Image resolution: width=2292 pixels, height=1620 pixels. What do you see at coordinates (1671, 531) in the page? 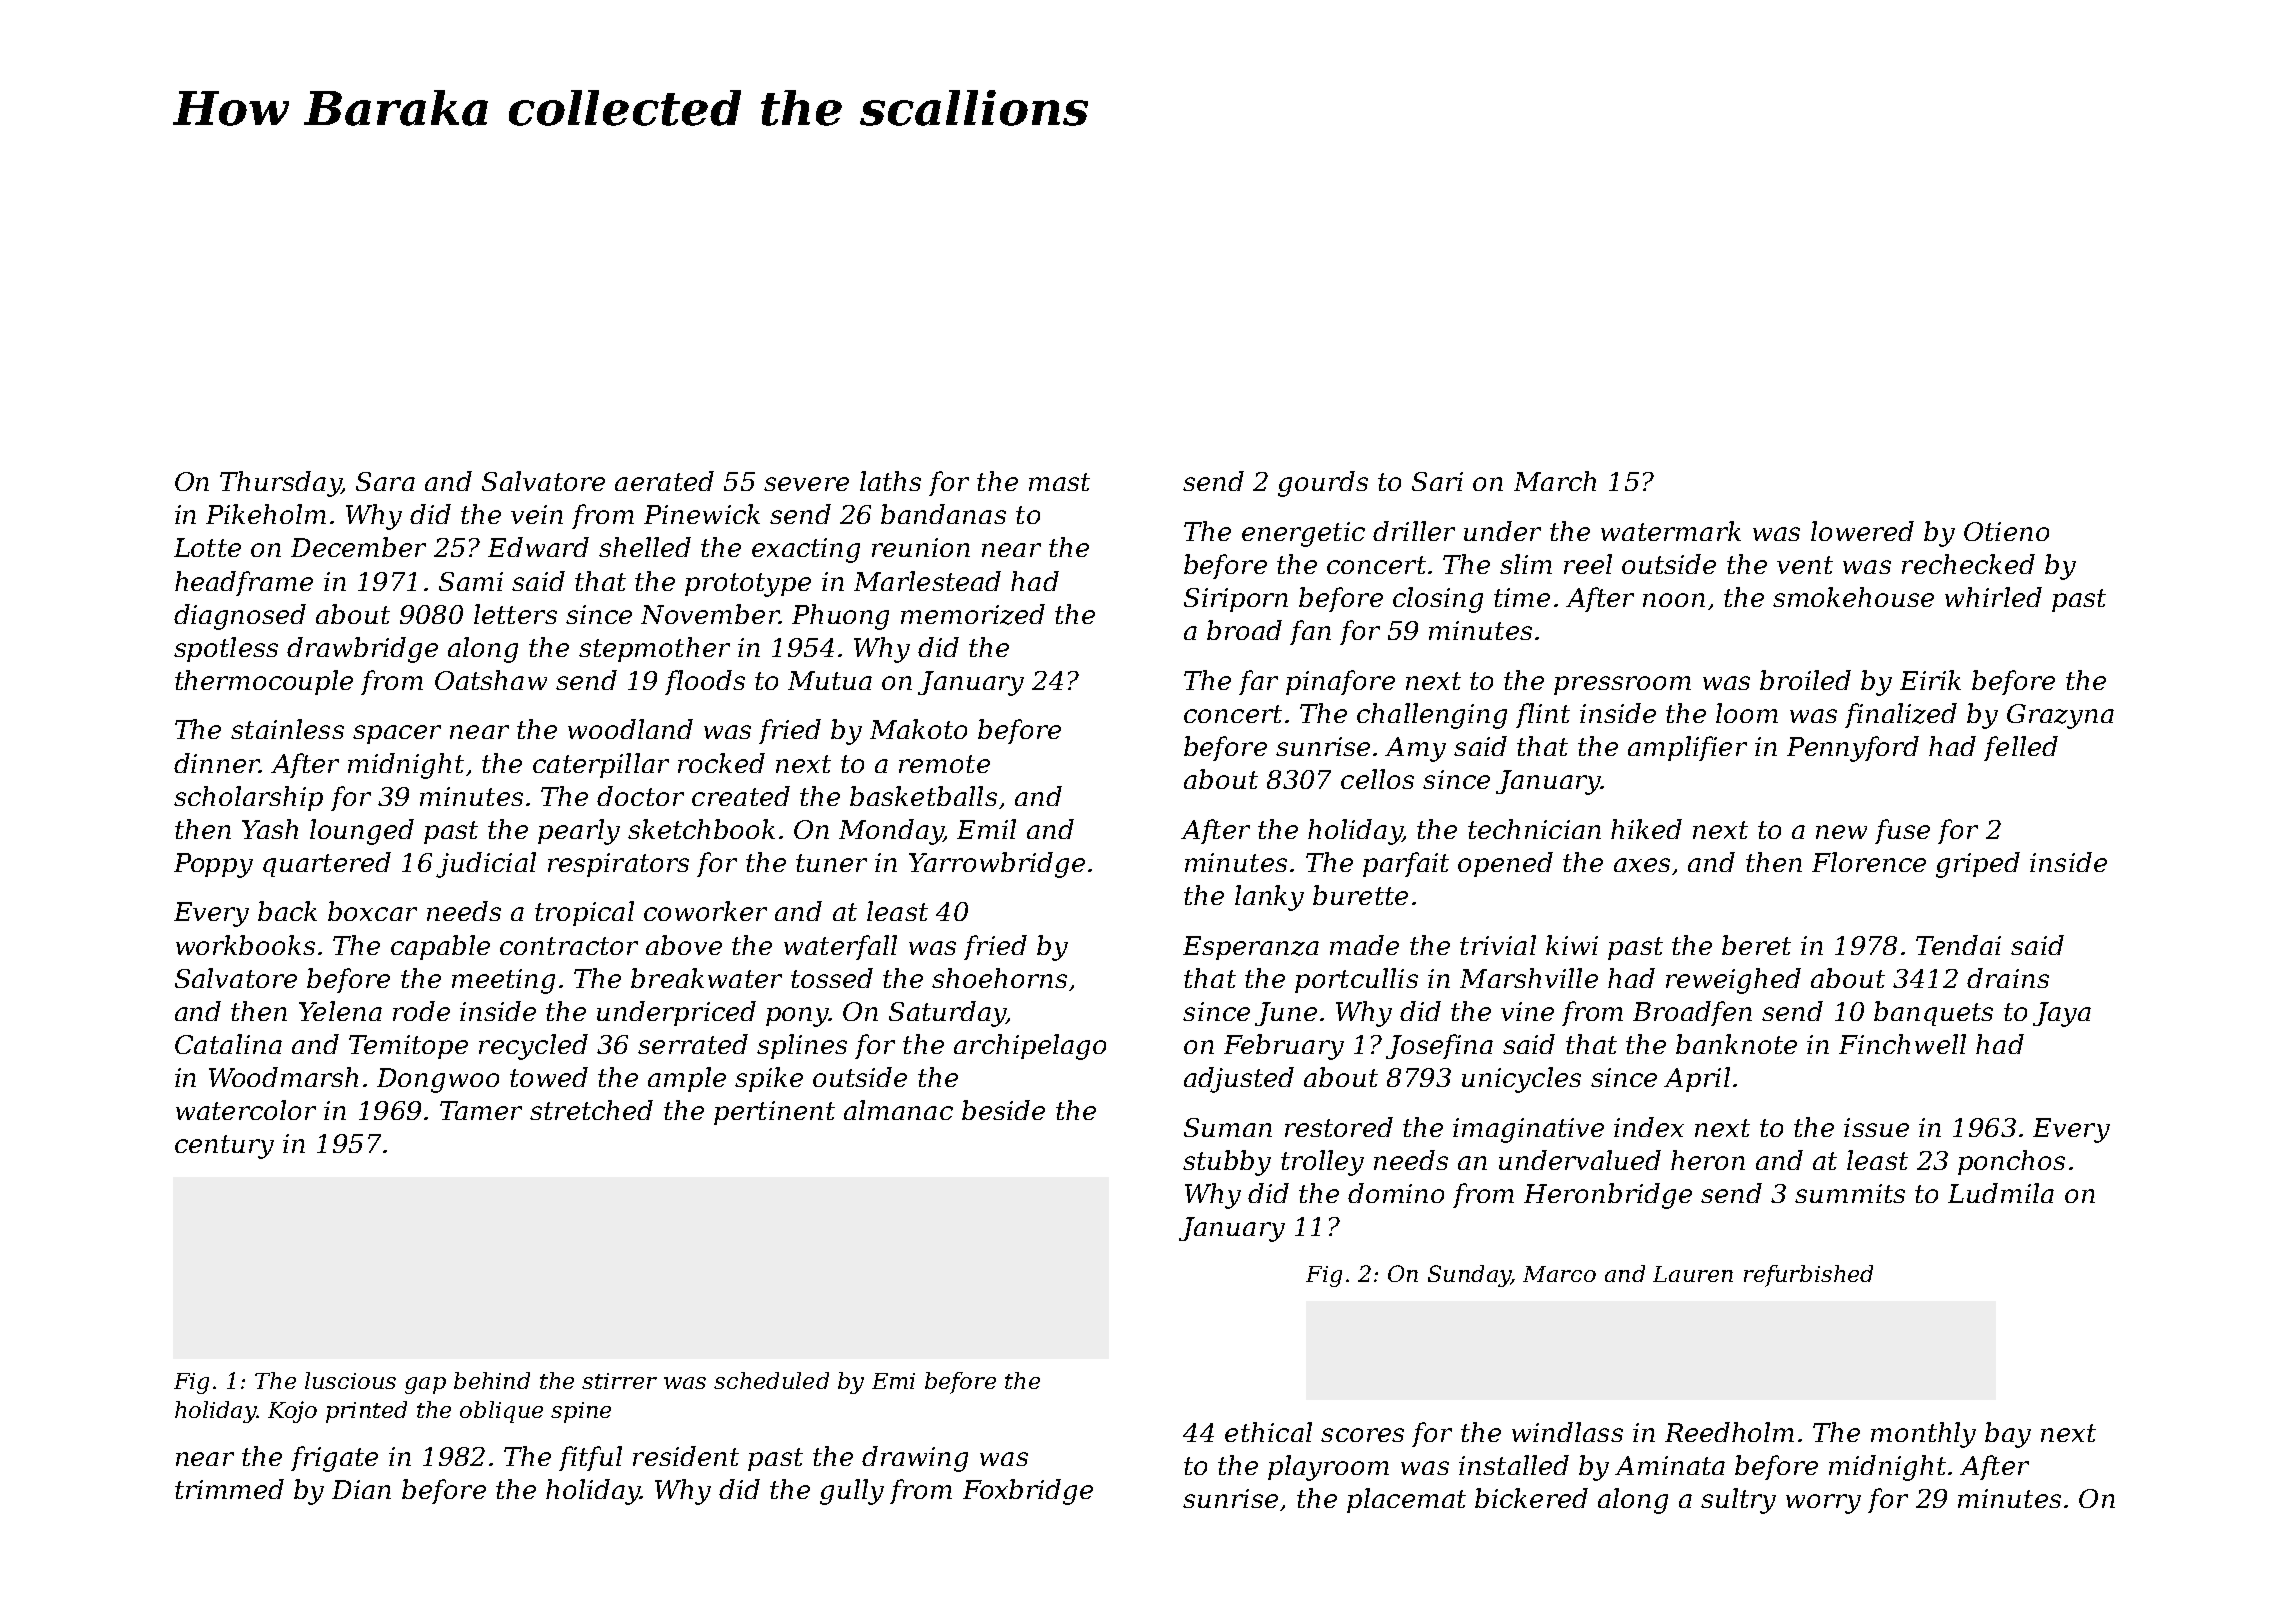
I see `watermark` at bounding box center [1671, 531].
